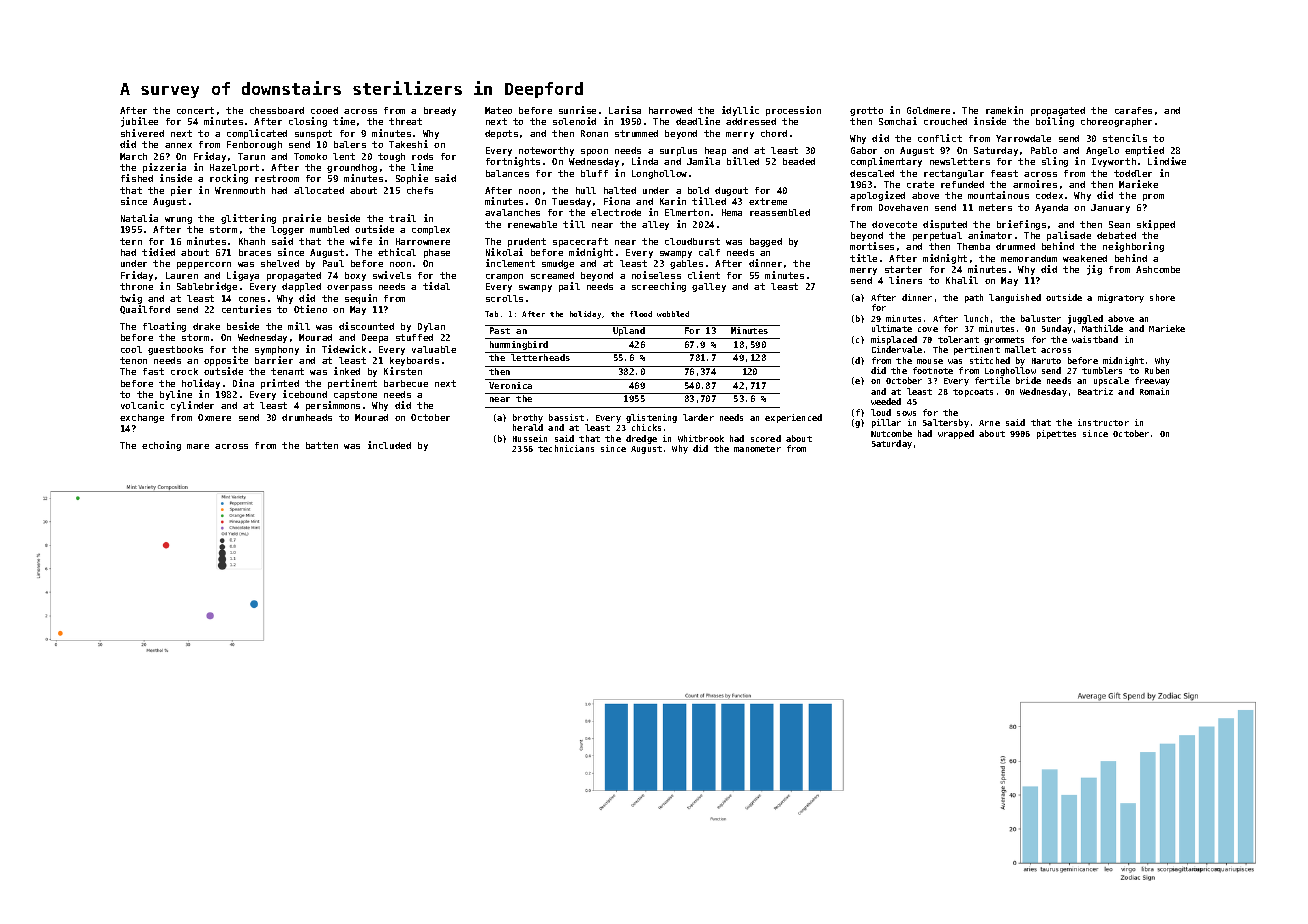 The width and height of the image is (1308, 924). Describe the element at coordinates (504, 298) in the image. I see `scrolls` at that location.
